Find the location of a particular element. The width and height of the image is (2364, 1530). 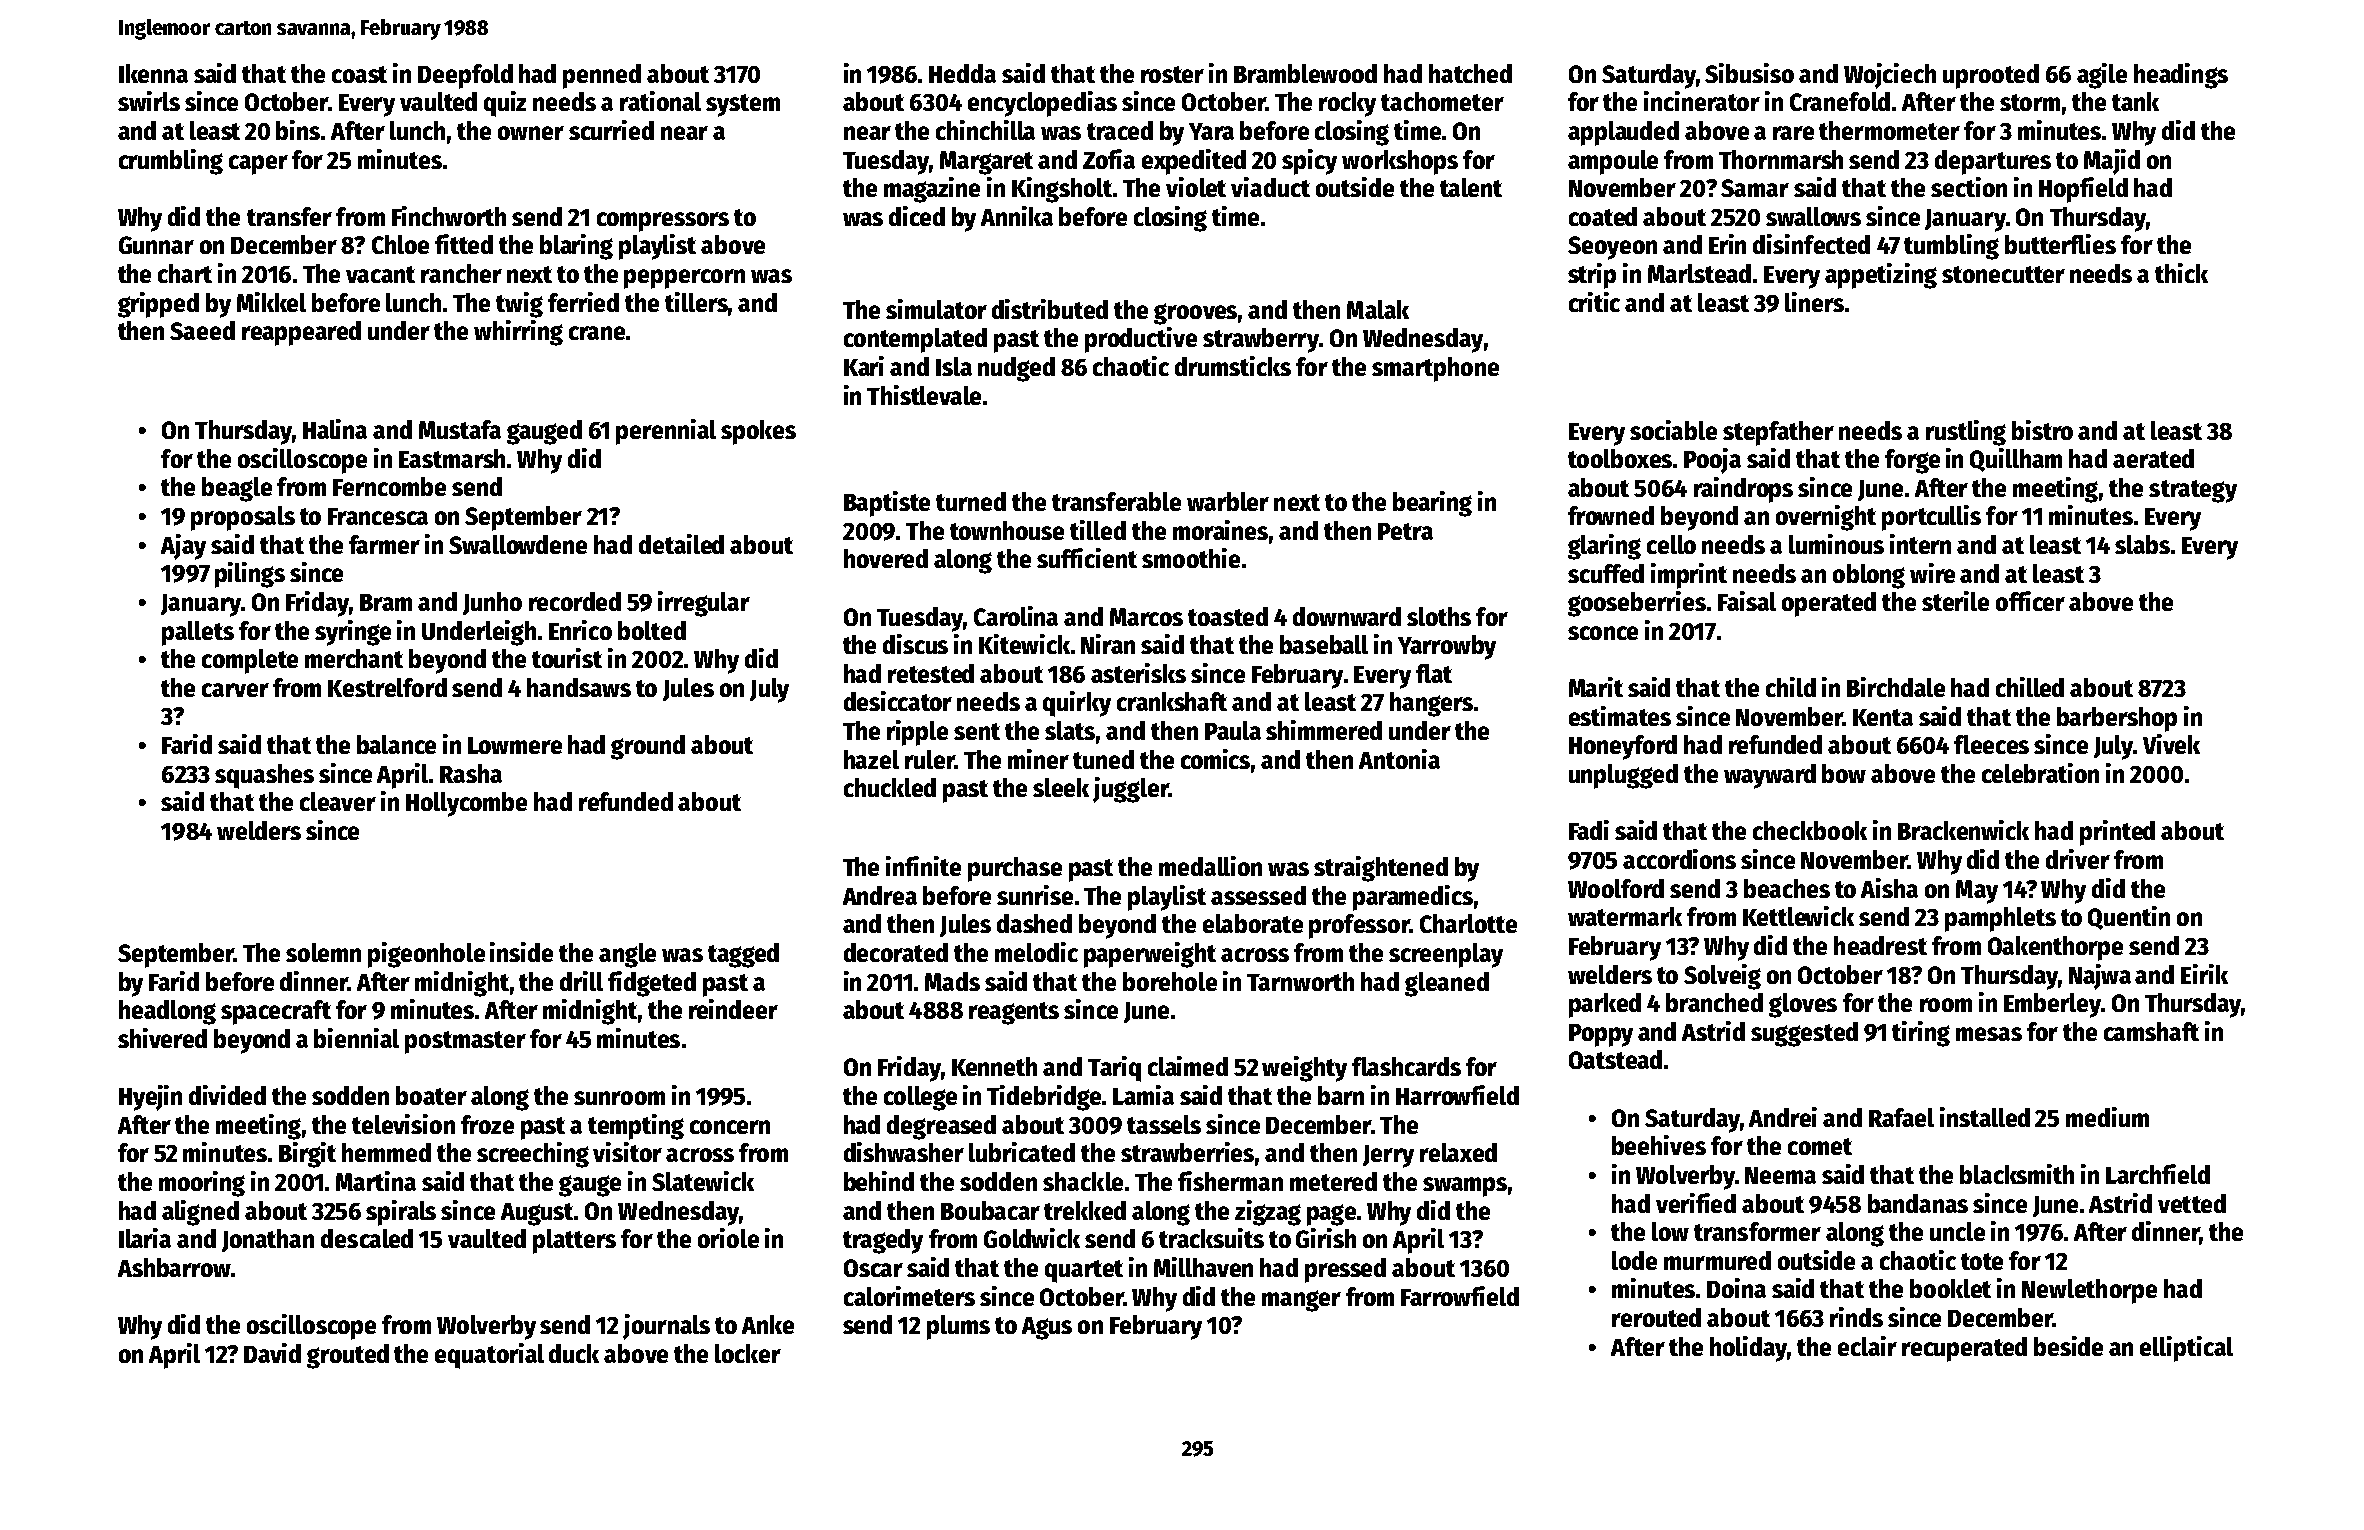

Hyejin is located at coordinates (150, 1098).
